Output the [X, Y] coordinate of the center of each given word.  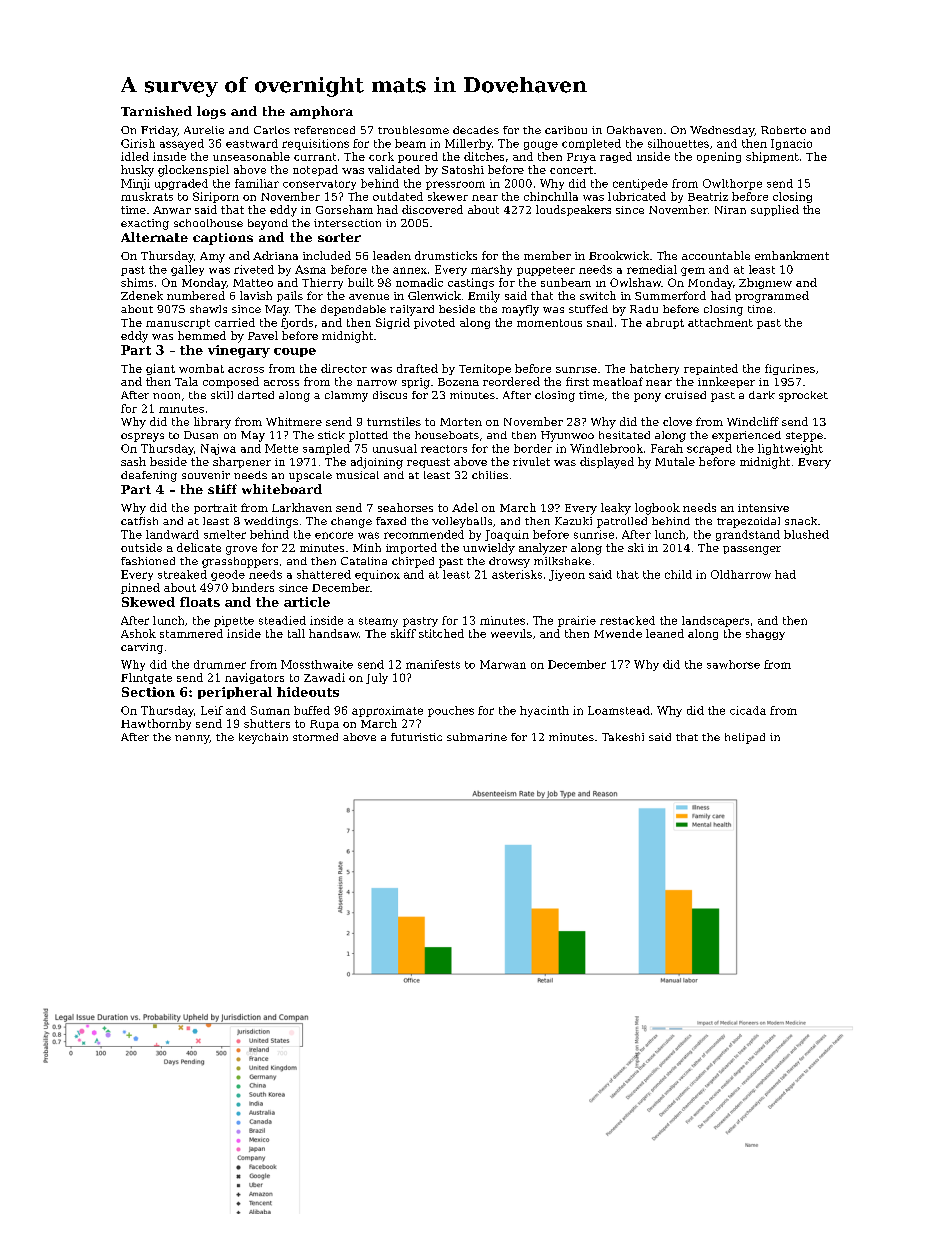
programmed [772, 297]
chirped [413, 562]
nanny [192, 739]
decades [476, 130]
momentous [549, 323]
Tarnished [156, 111]
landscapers [715, 621]
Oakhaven [634, 130]
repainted [711, 369]
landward [172, 534]
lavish [256, 295]
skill [222, 395]
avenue [369, 297]
